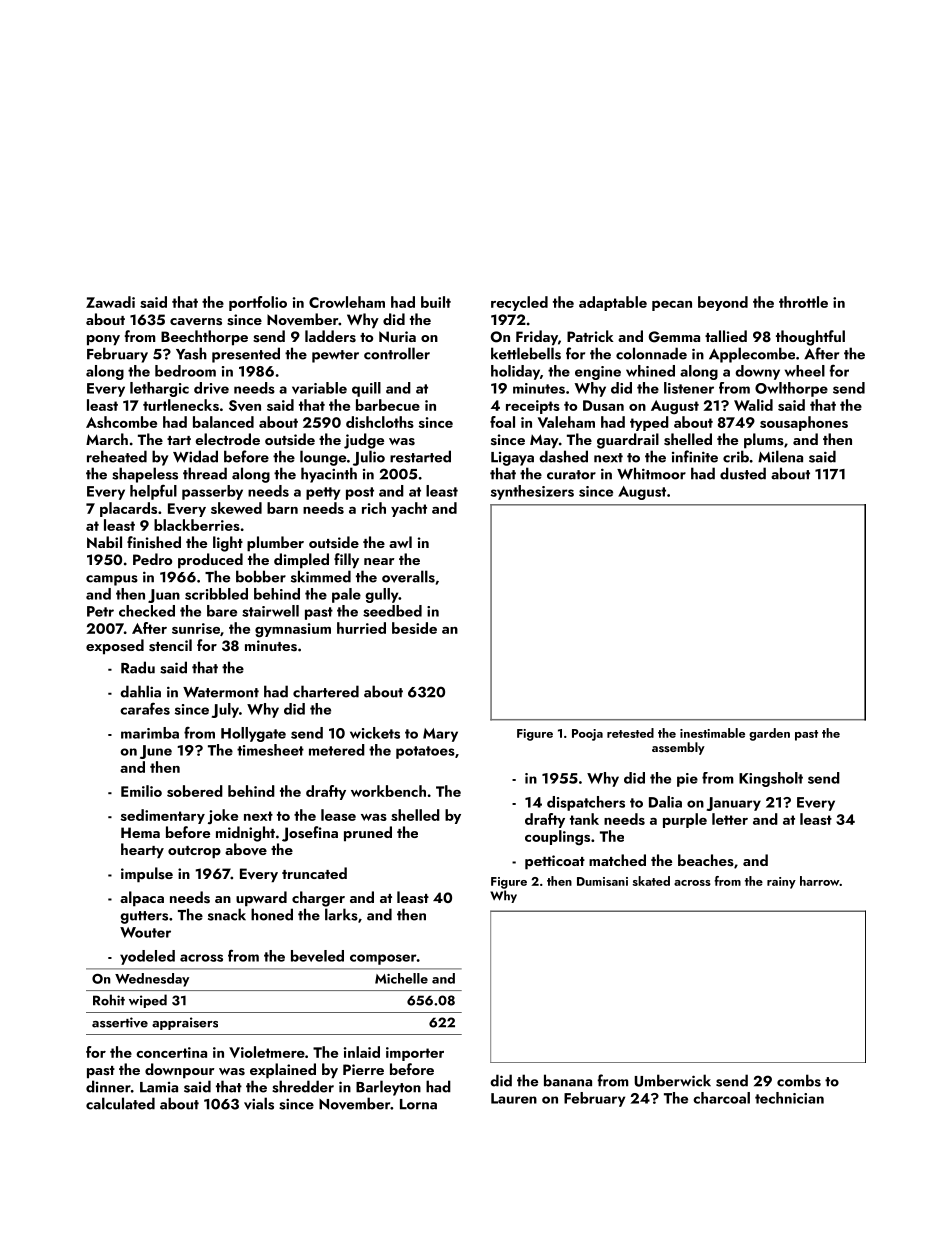 This document has width=952, height=1233. Describe the element at coordinates (563, 456) in the document. I see `dashed` at that location.
